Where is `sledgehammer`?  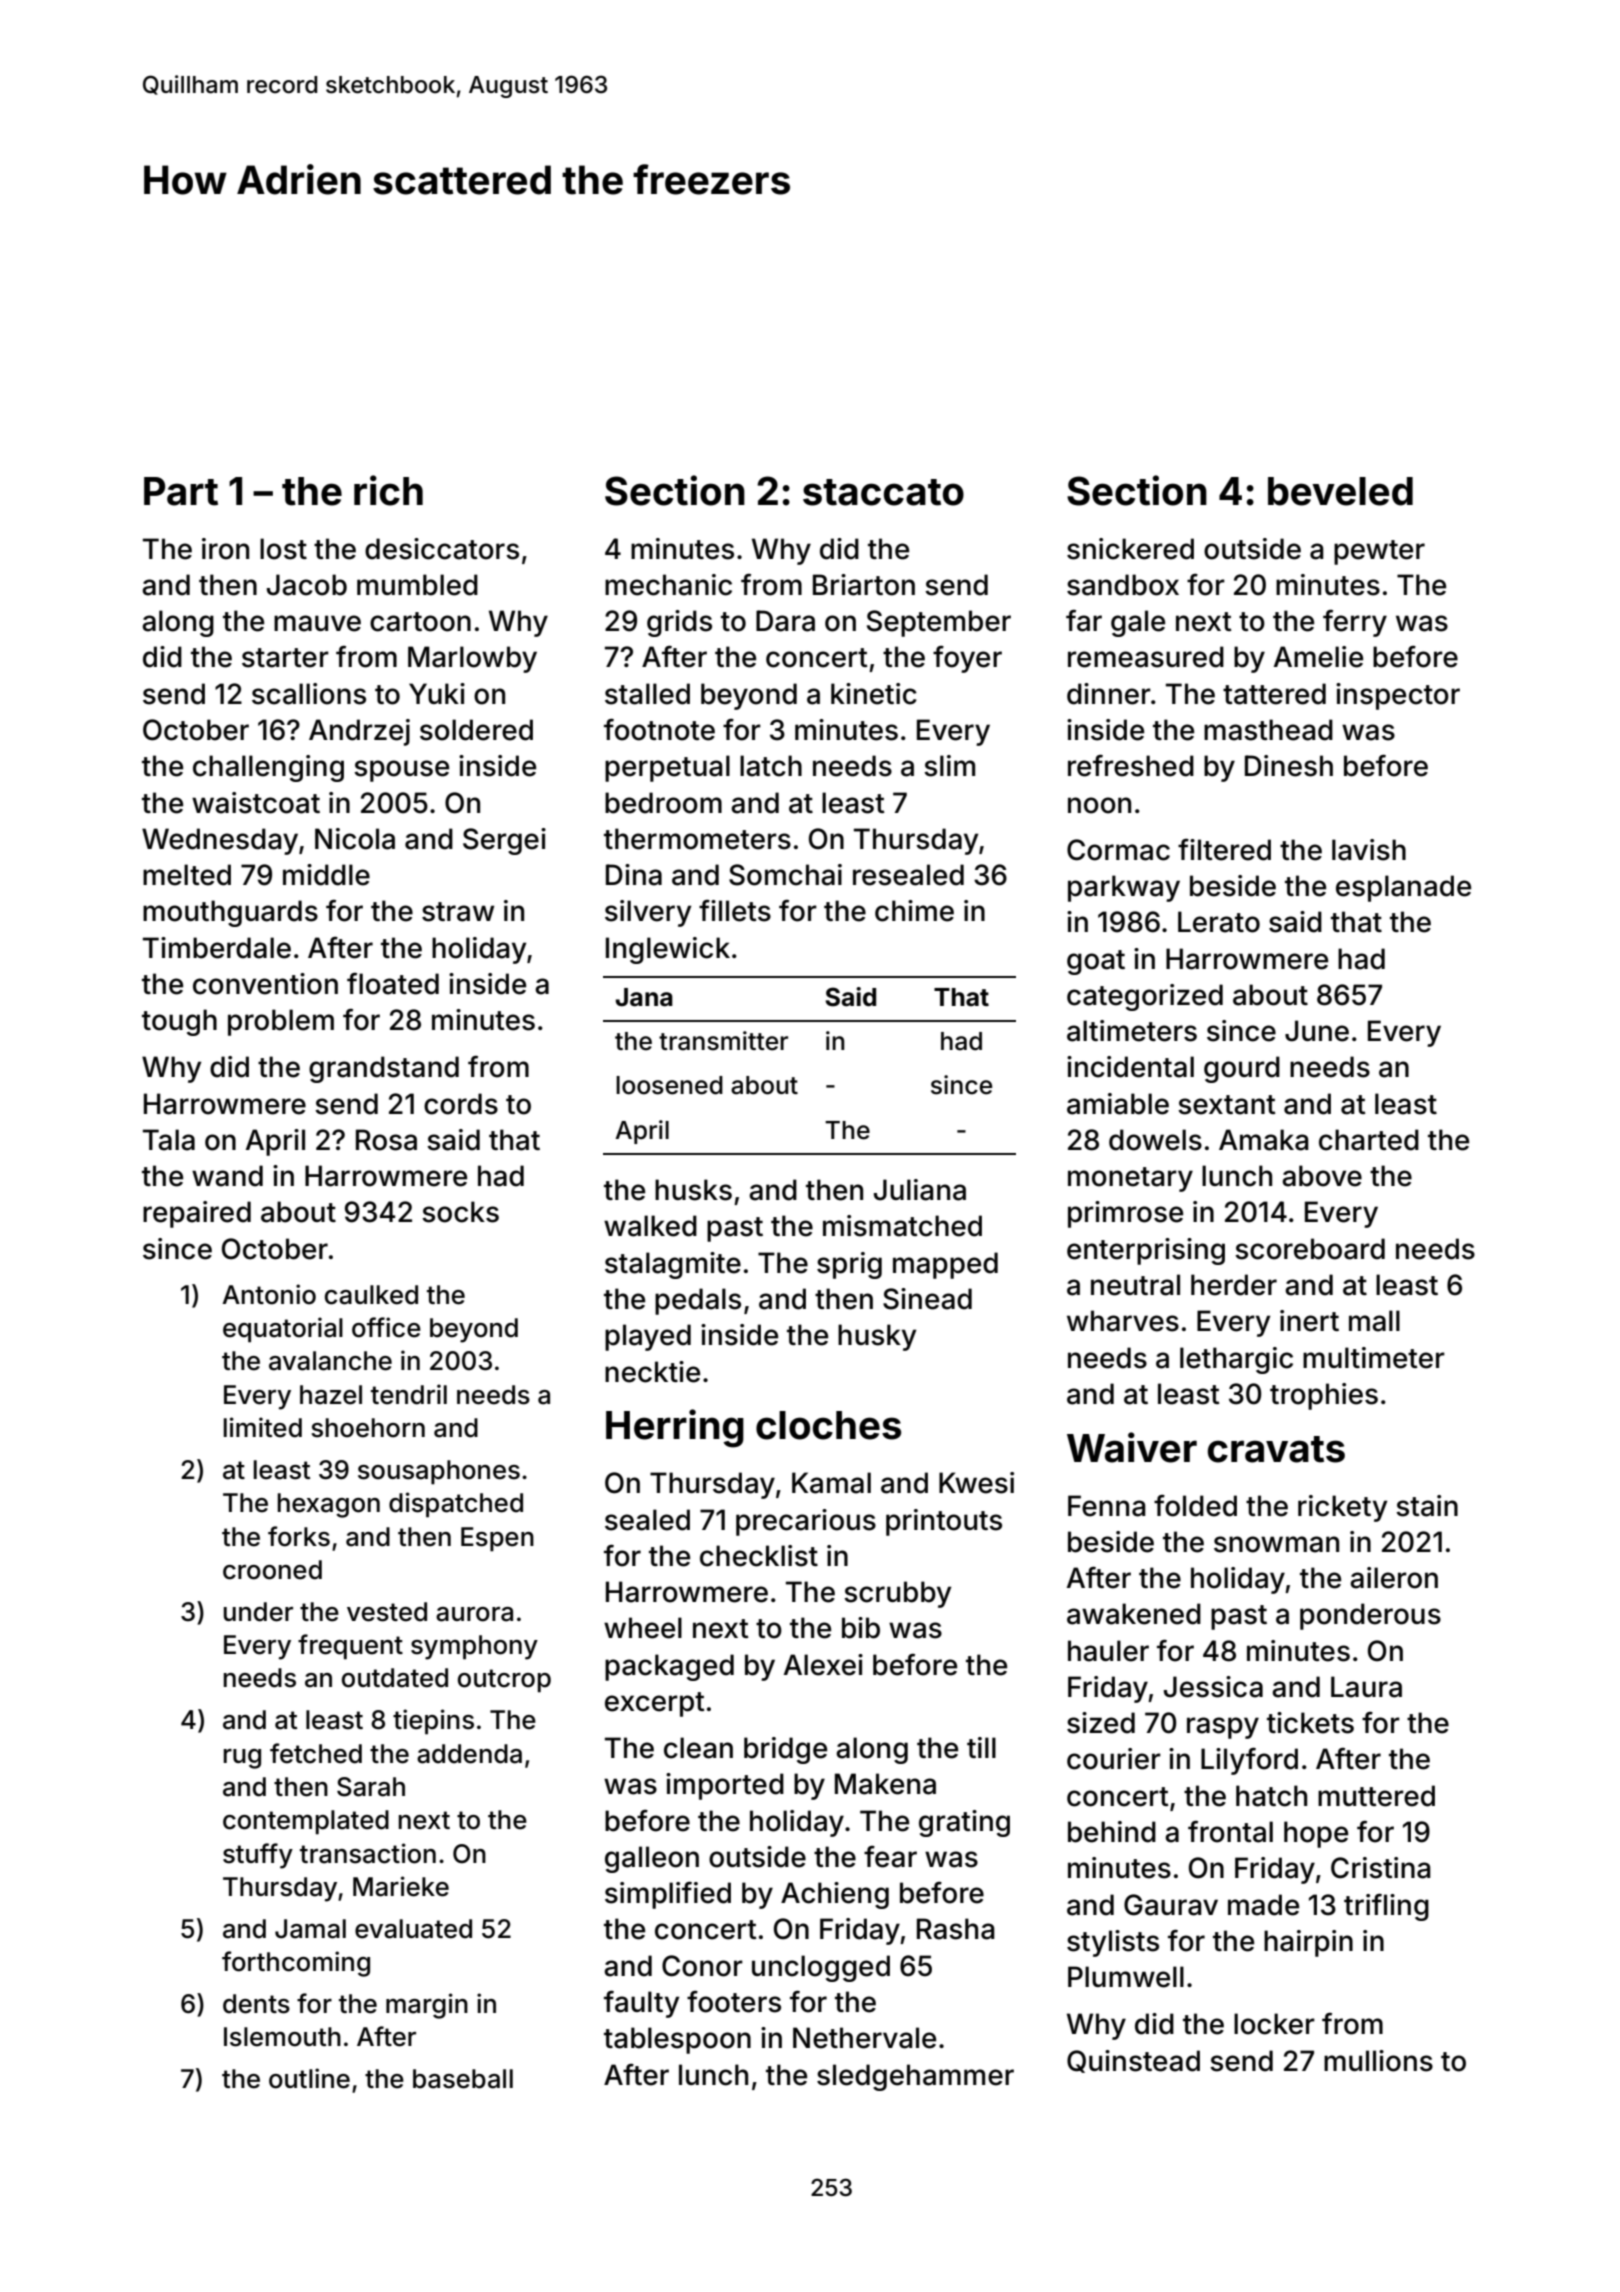
sledgehammer is located at coordinates (915, 2077).
